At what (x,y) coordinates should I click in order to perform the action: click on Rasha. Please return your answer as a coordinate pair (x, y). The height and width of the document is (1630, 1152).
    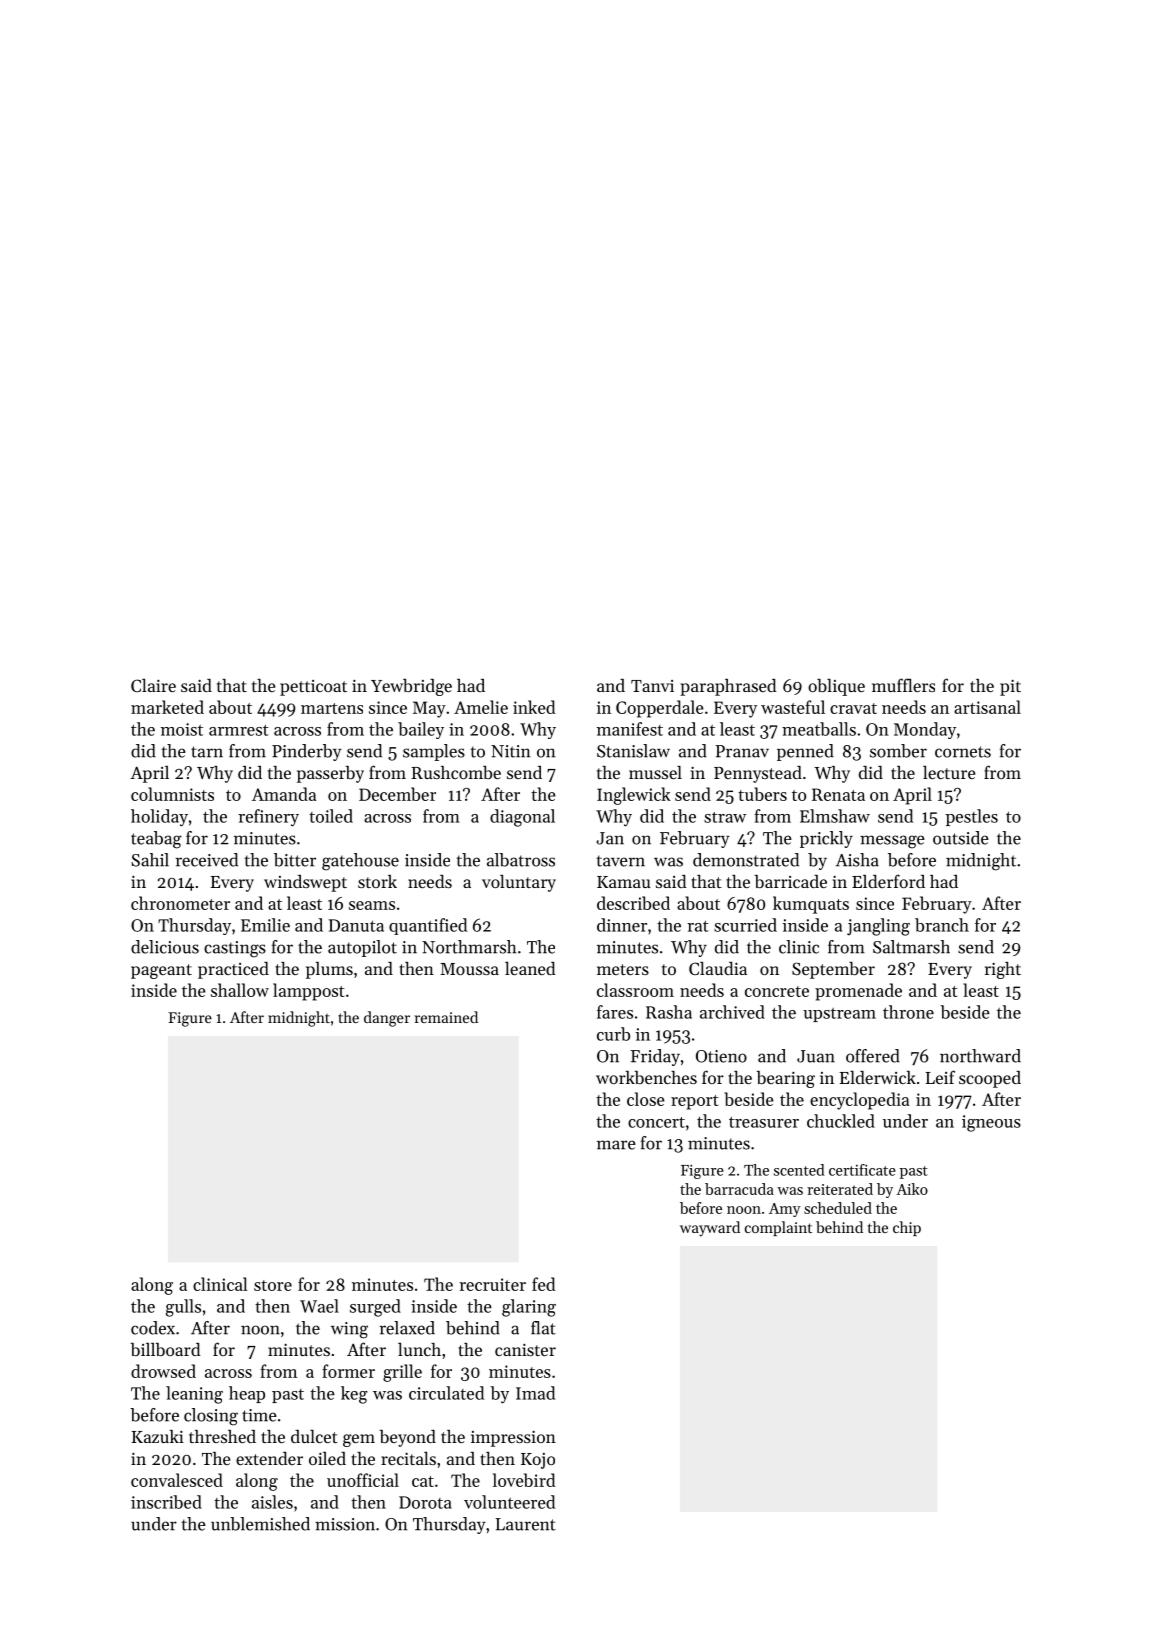
    Looking at the image, I should click on (669, 1012).
